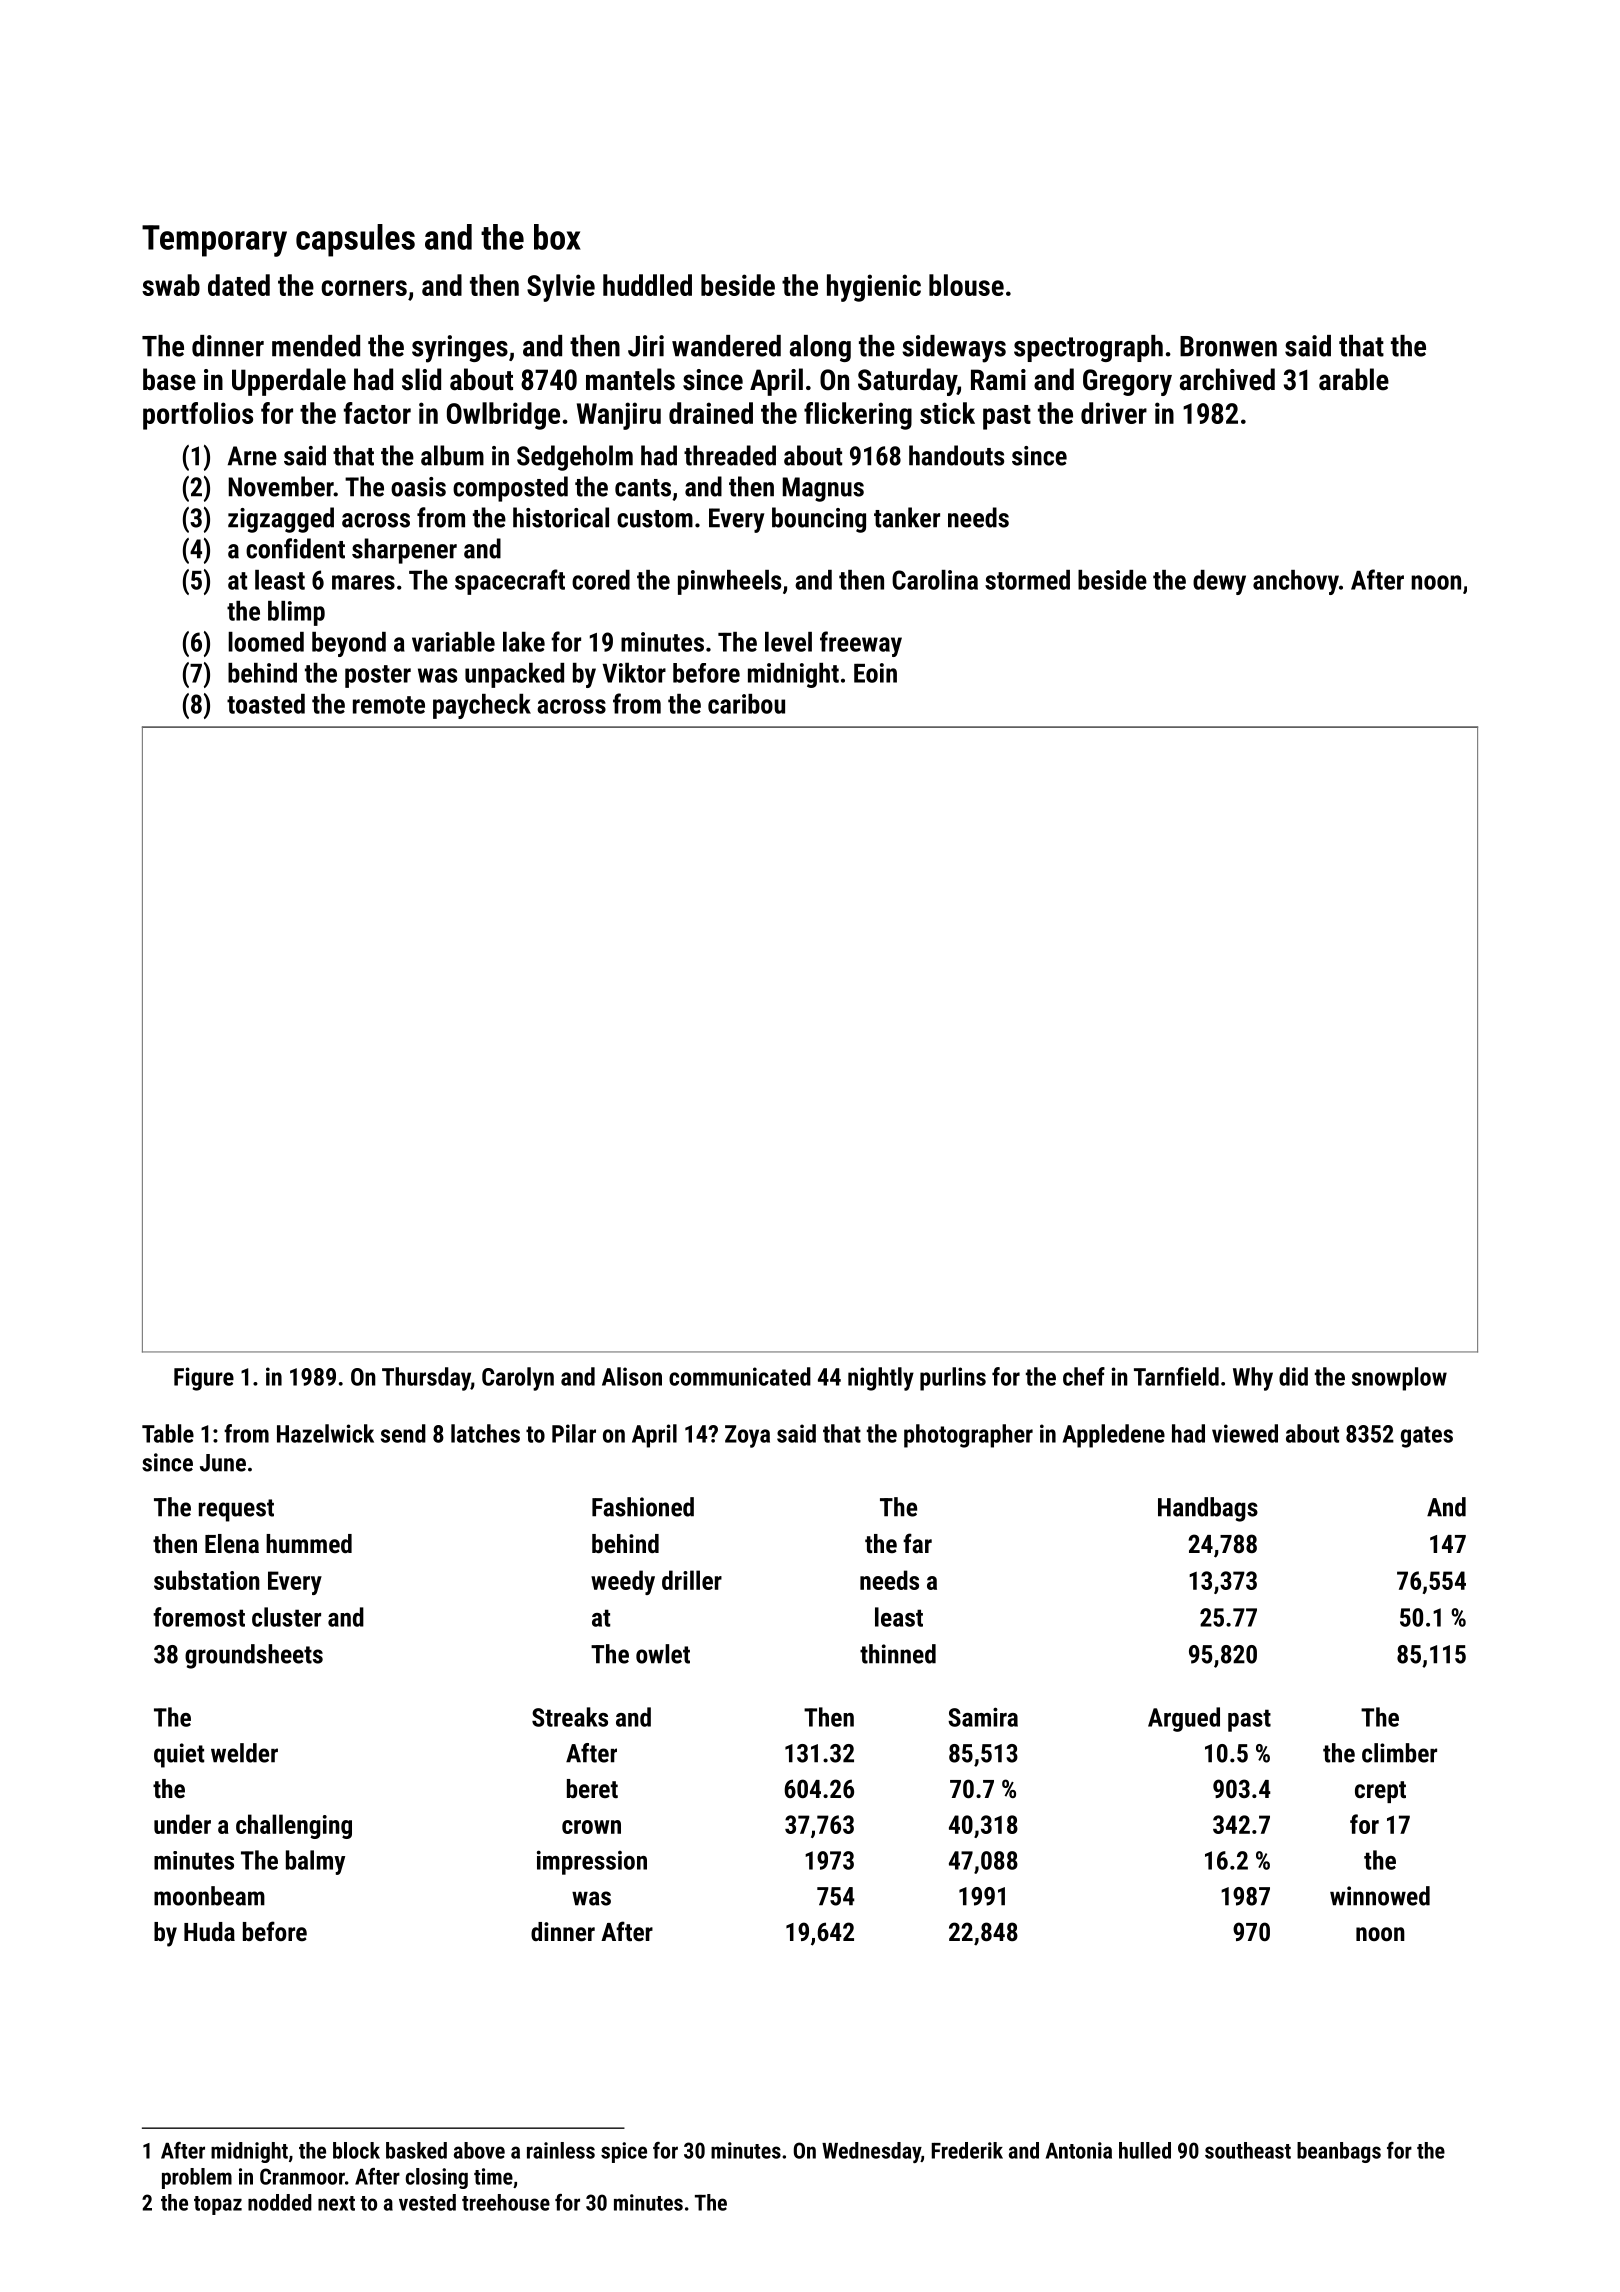 The height and width of the page is (2292, 1620). I want to click on huddled, so click(647, 285).
